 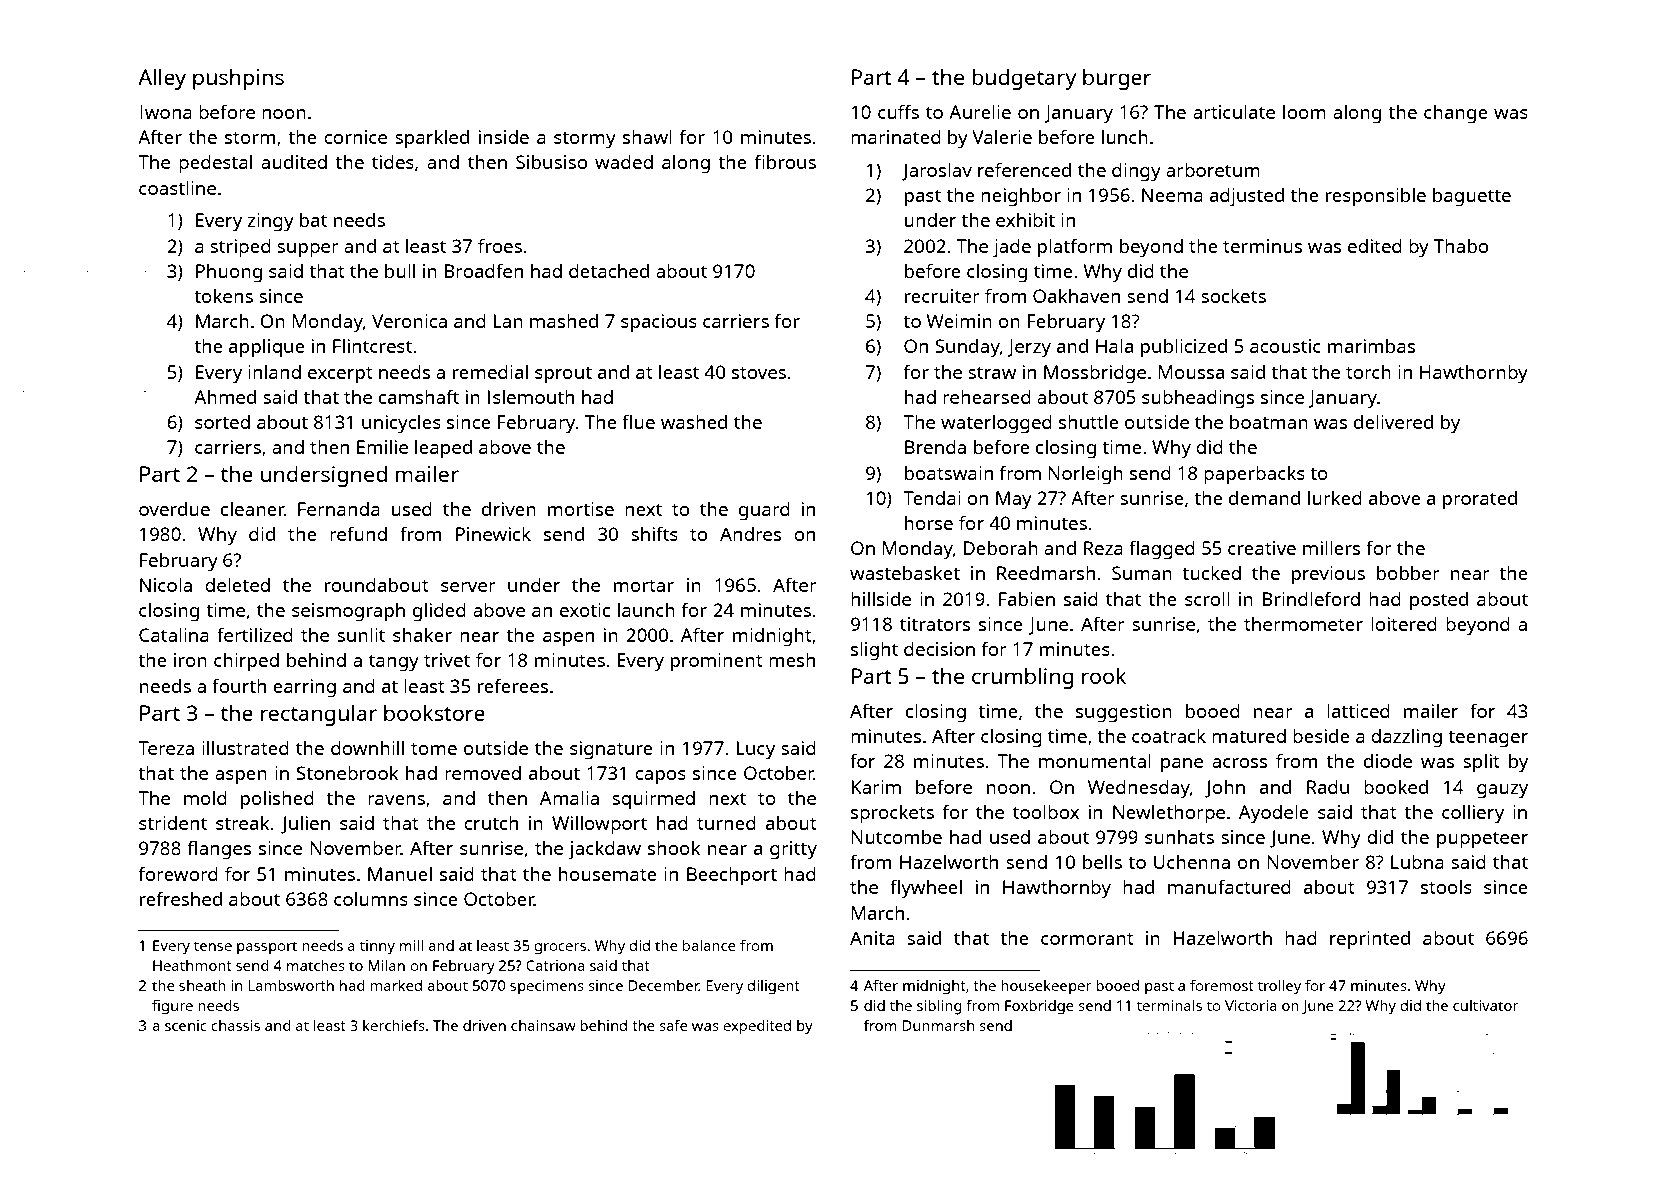 What do you see at coordinates (291, 985) in the document?
I see `Lambsworth` at bounding box center [291, 985].
